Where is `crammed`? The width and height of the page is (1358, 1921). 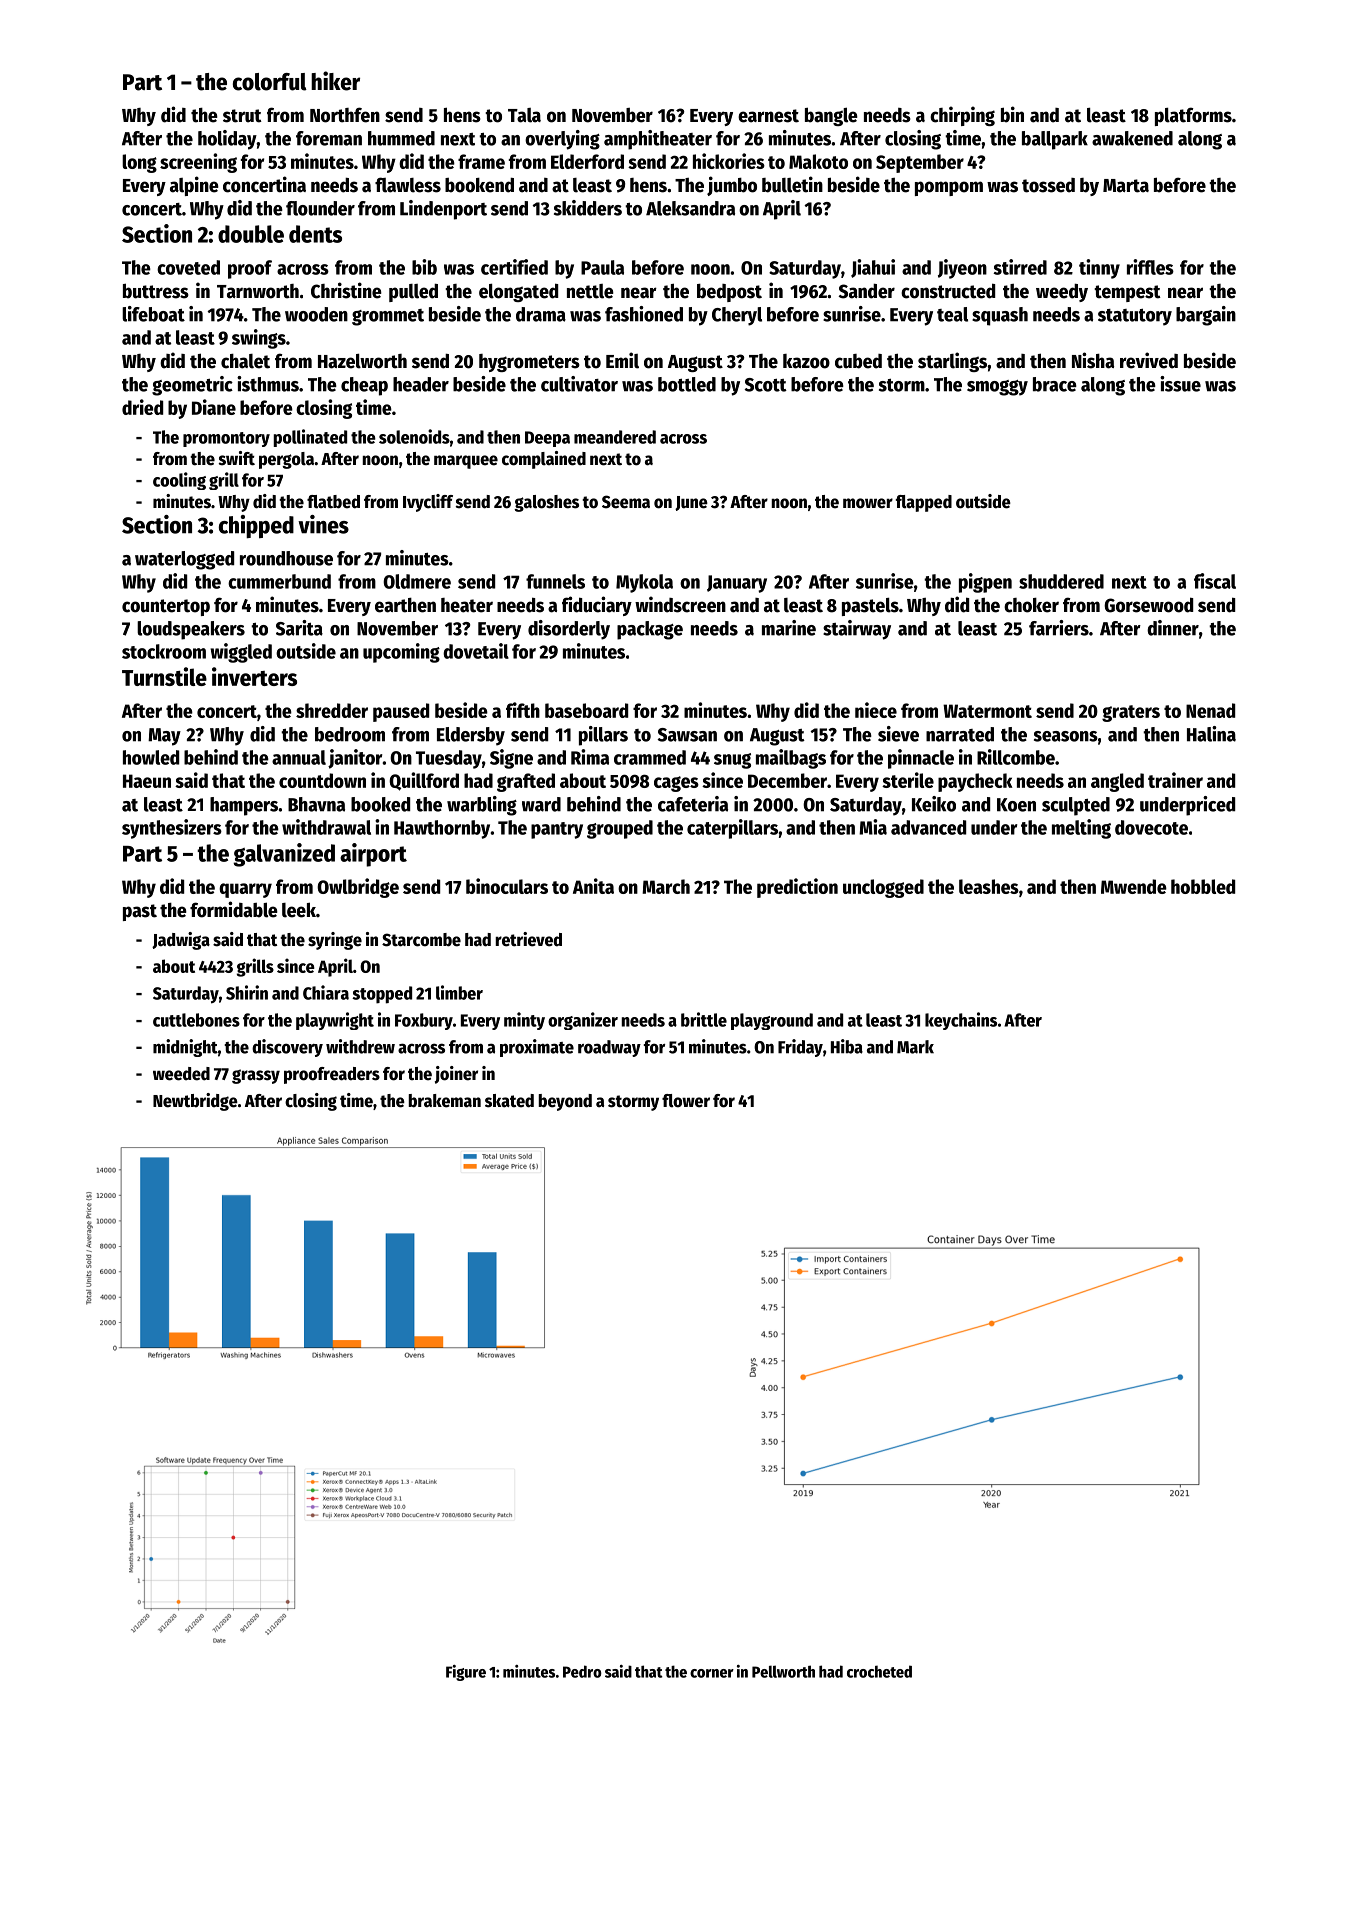
crammed is located at coordinates (650, 757).
